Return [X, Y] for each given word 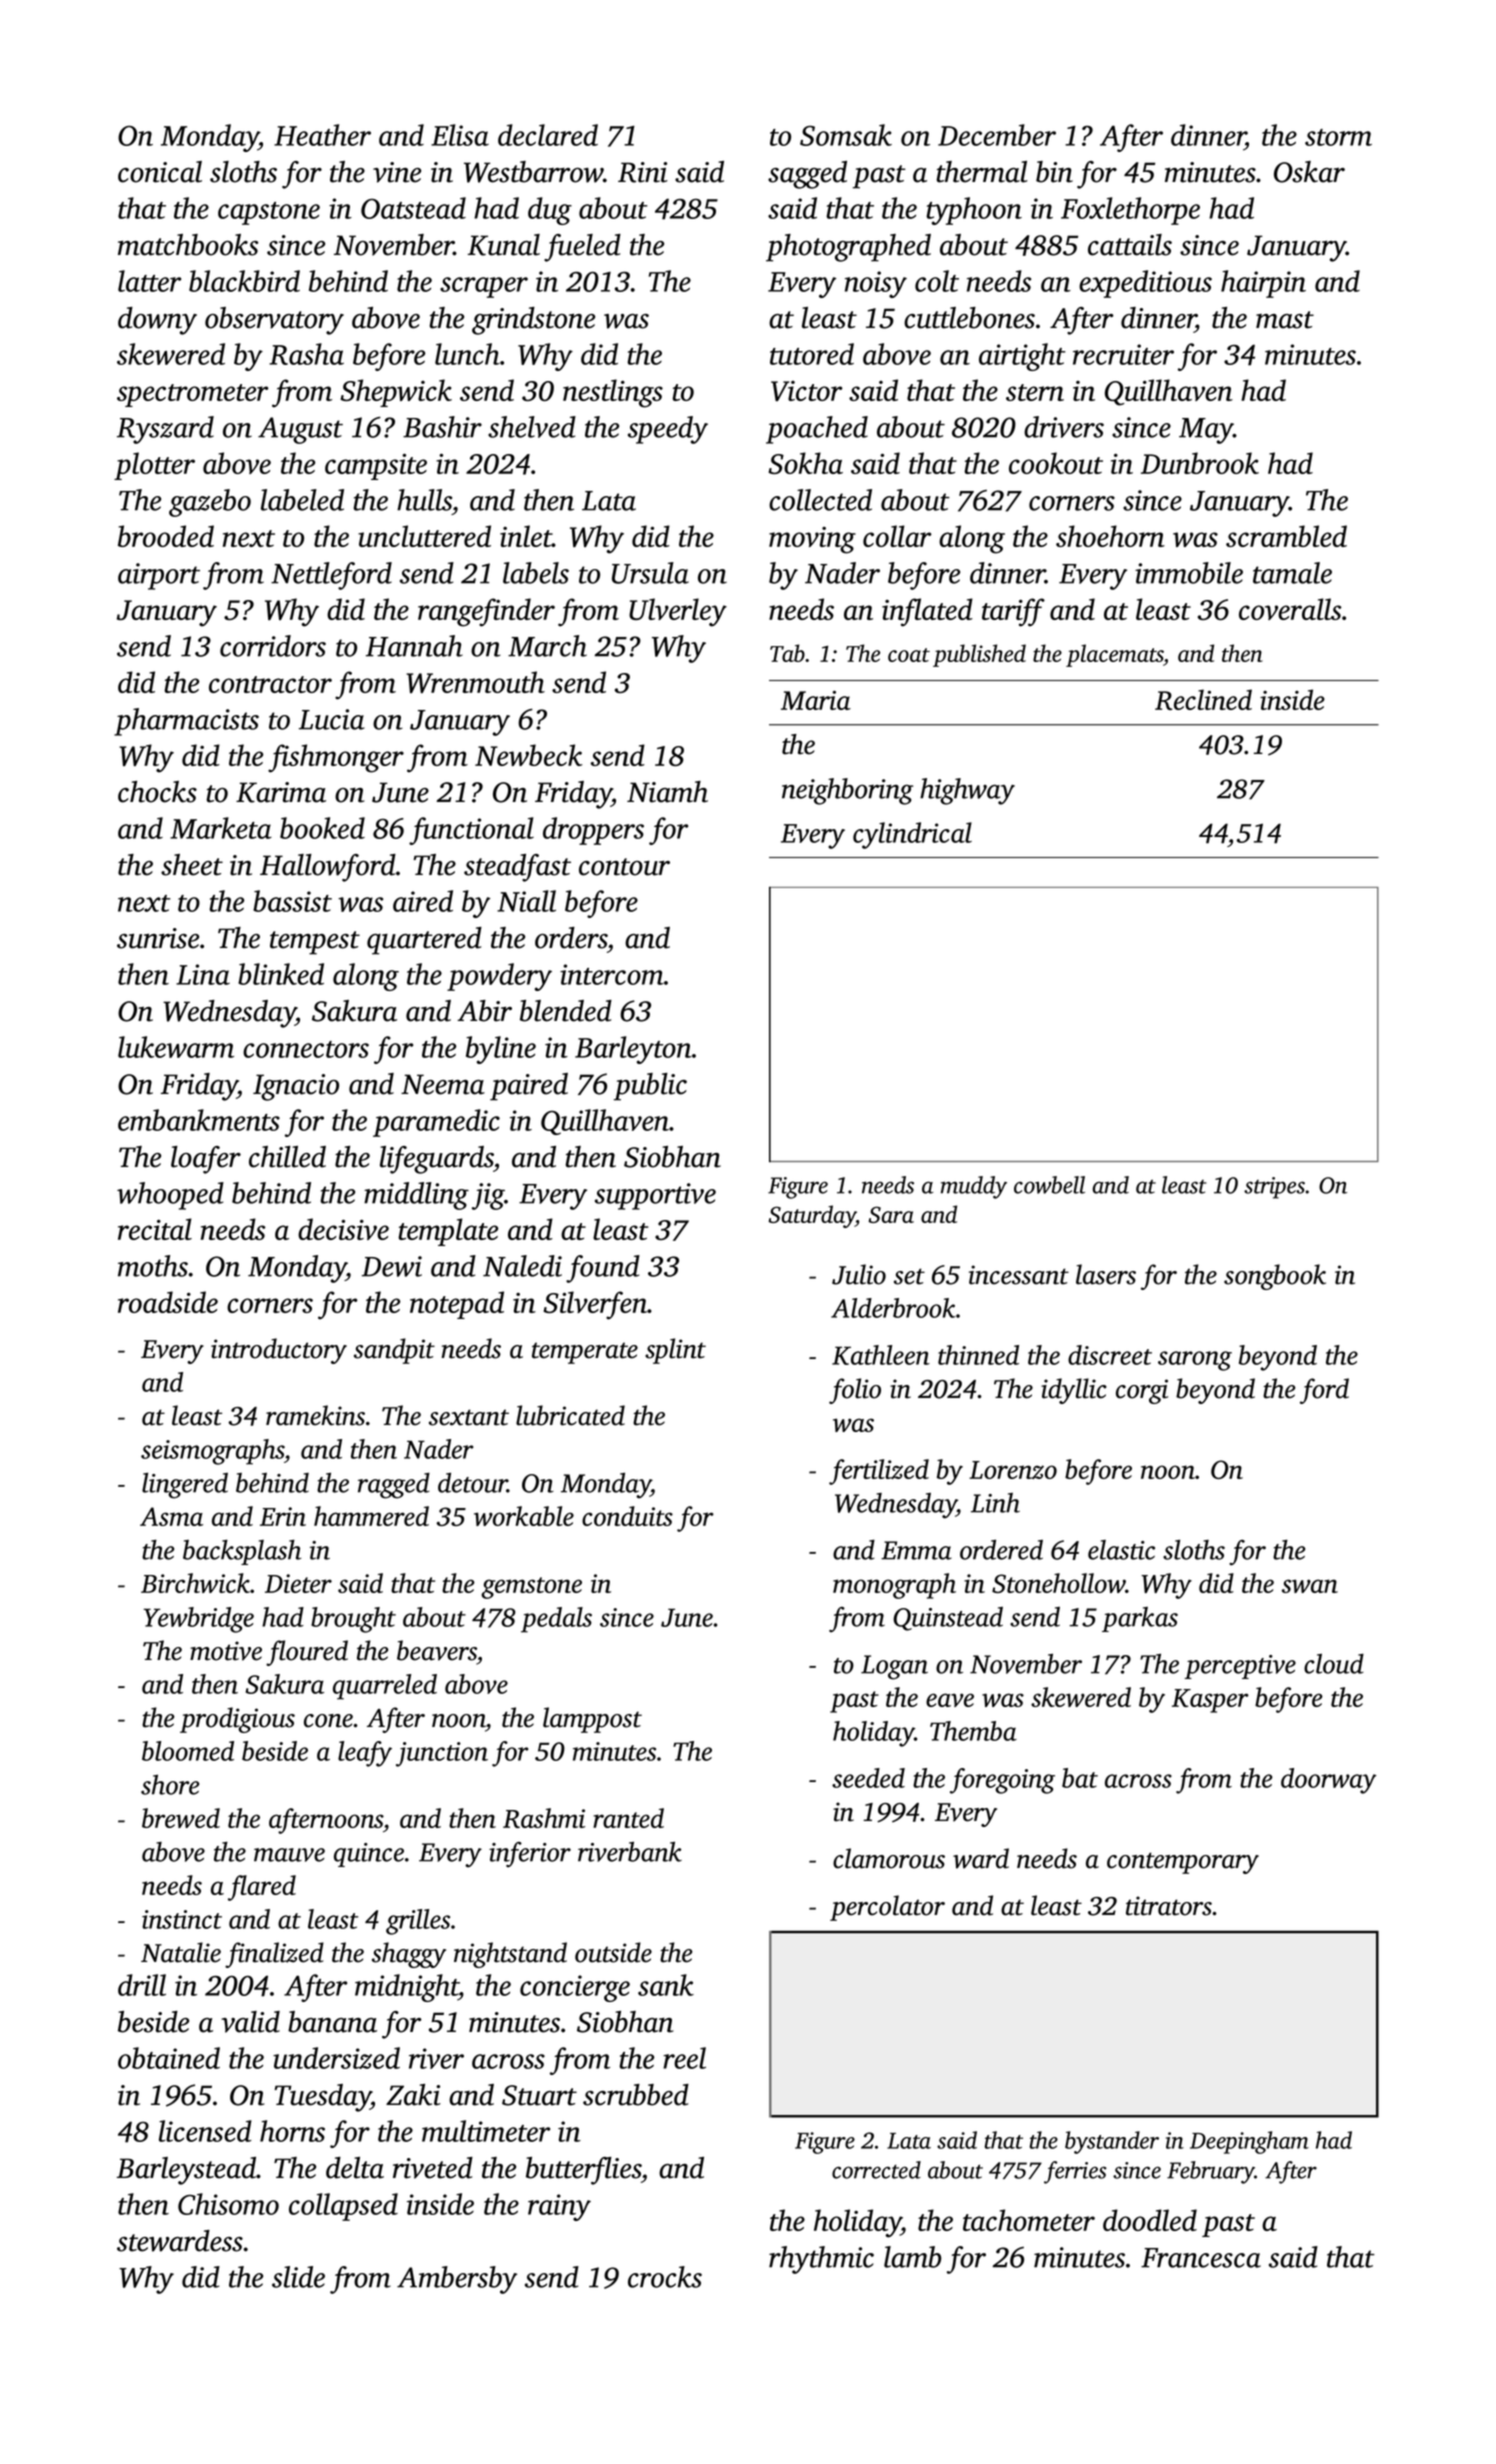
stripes [1274, 1188]
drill [142, 1985]
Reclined [1203, 699]
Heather [322, 135]
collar [897, 536]
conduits [627, 1516]
